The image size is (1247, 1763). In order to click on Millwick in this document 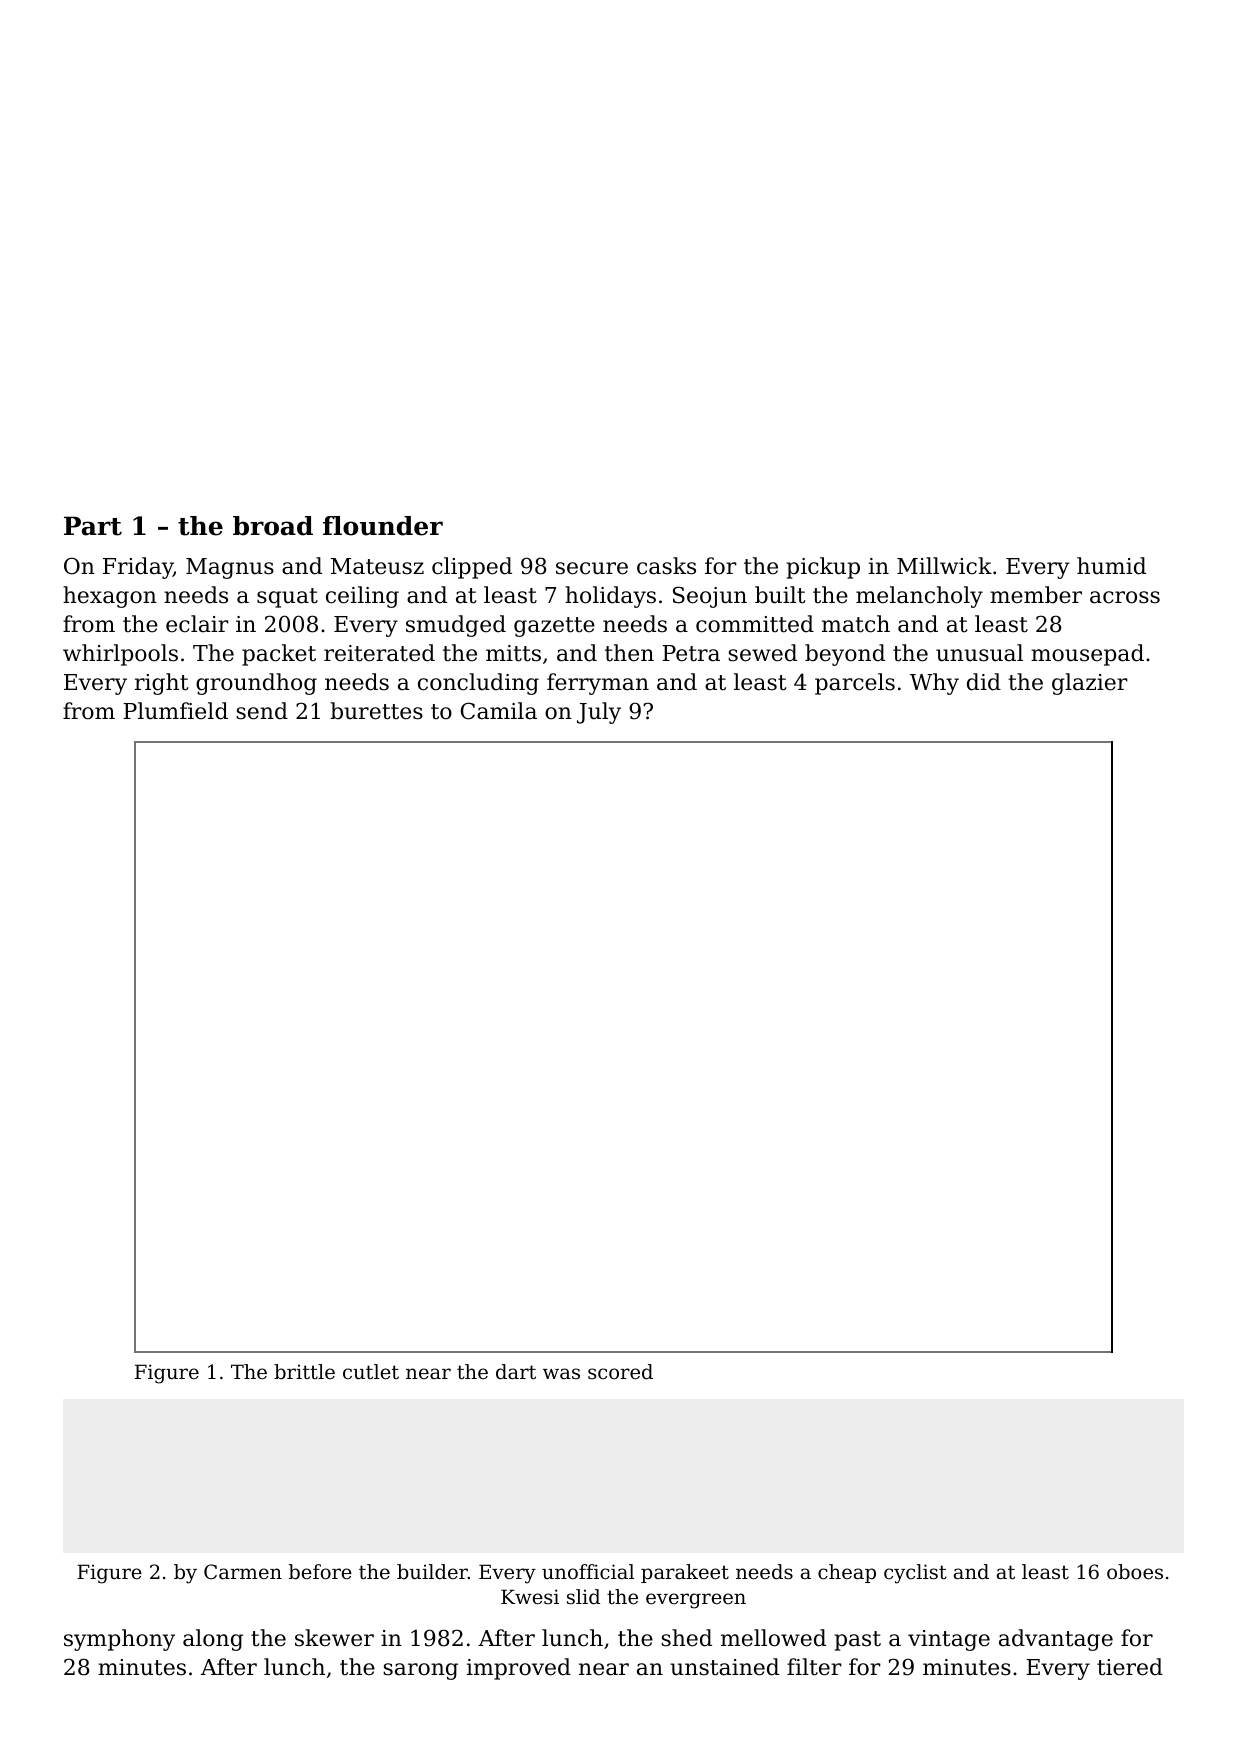, I will do `click(944, 566)`.
